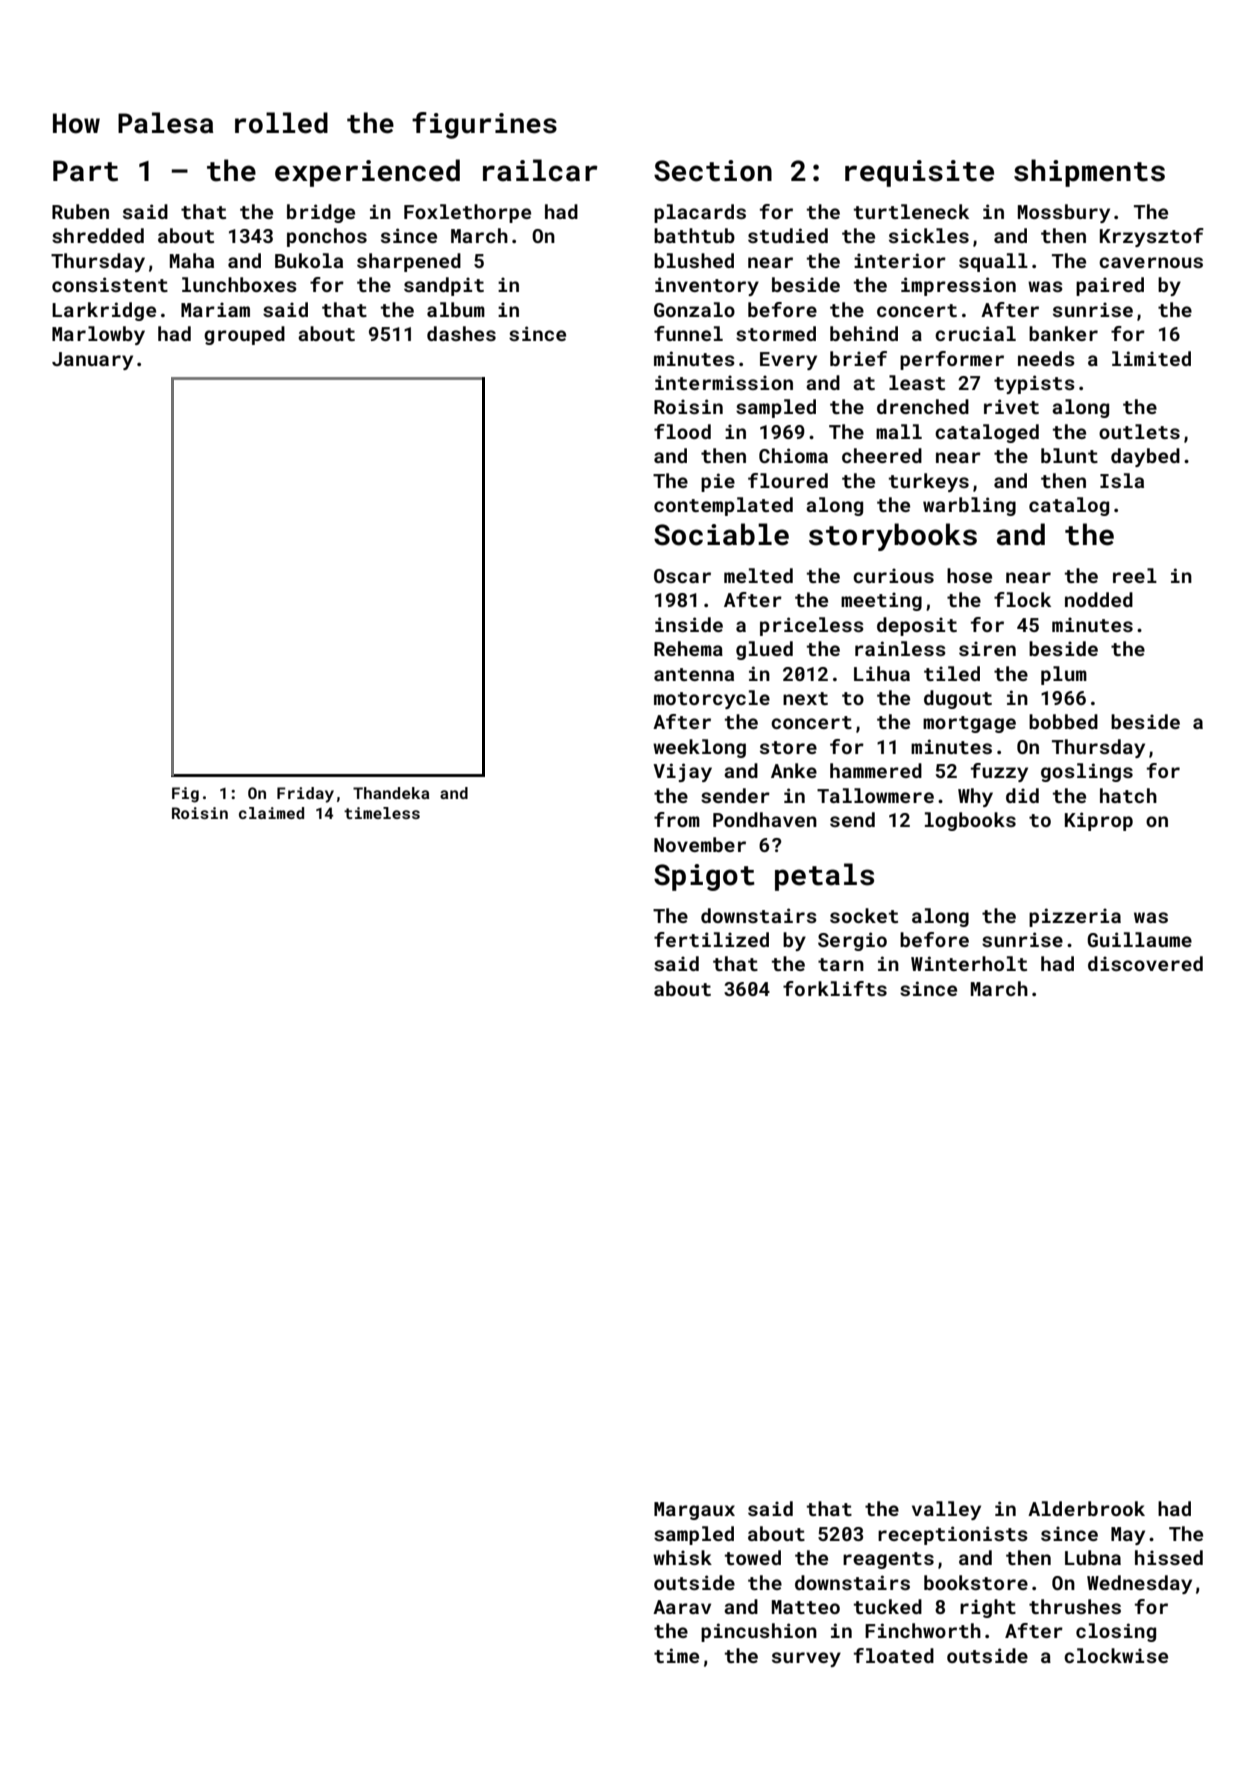 The width and height of the image is (1257, 1778). I want to click on Aarav, so click(682, 1607).
